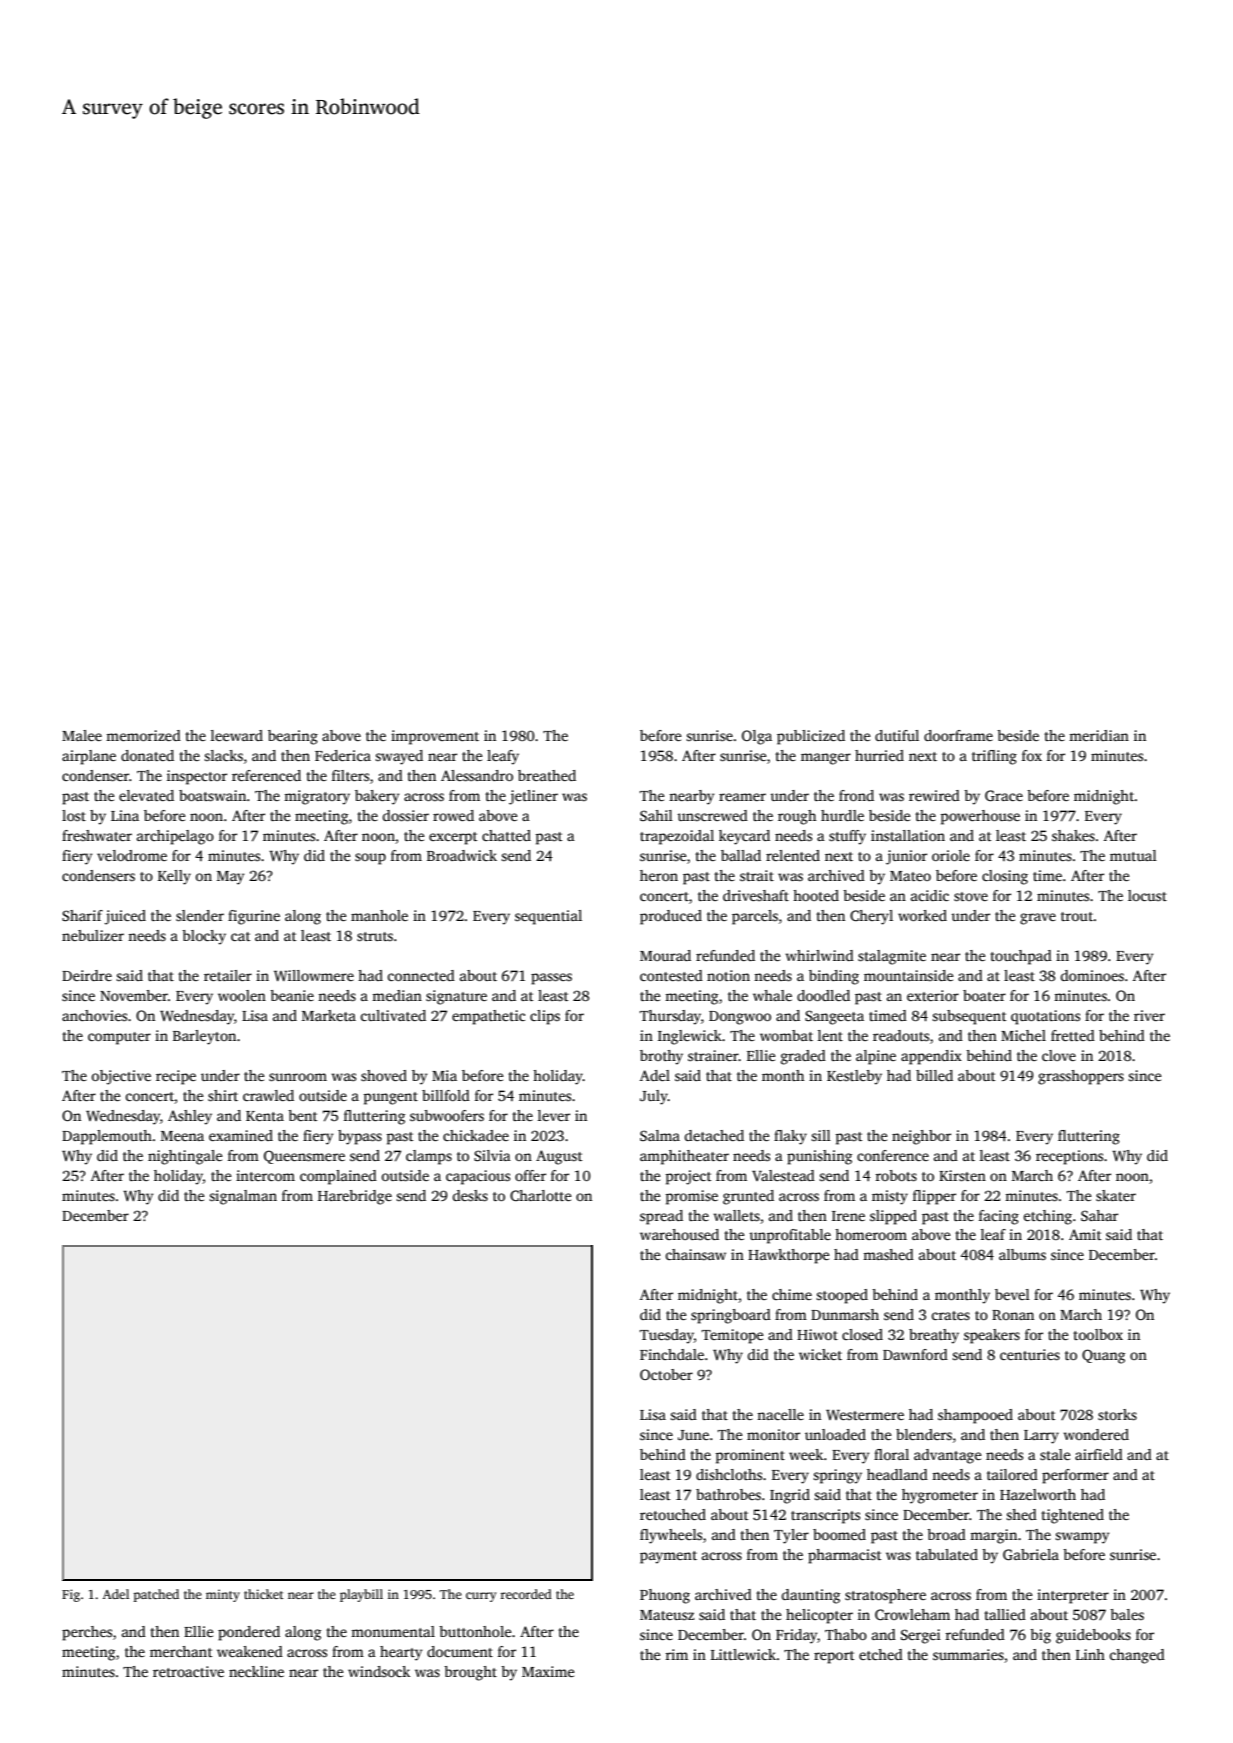 The width and height of the document is (1233, 1743). I want to click on toolbox, so click(1098, 1334).
